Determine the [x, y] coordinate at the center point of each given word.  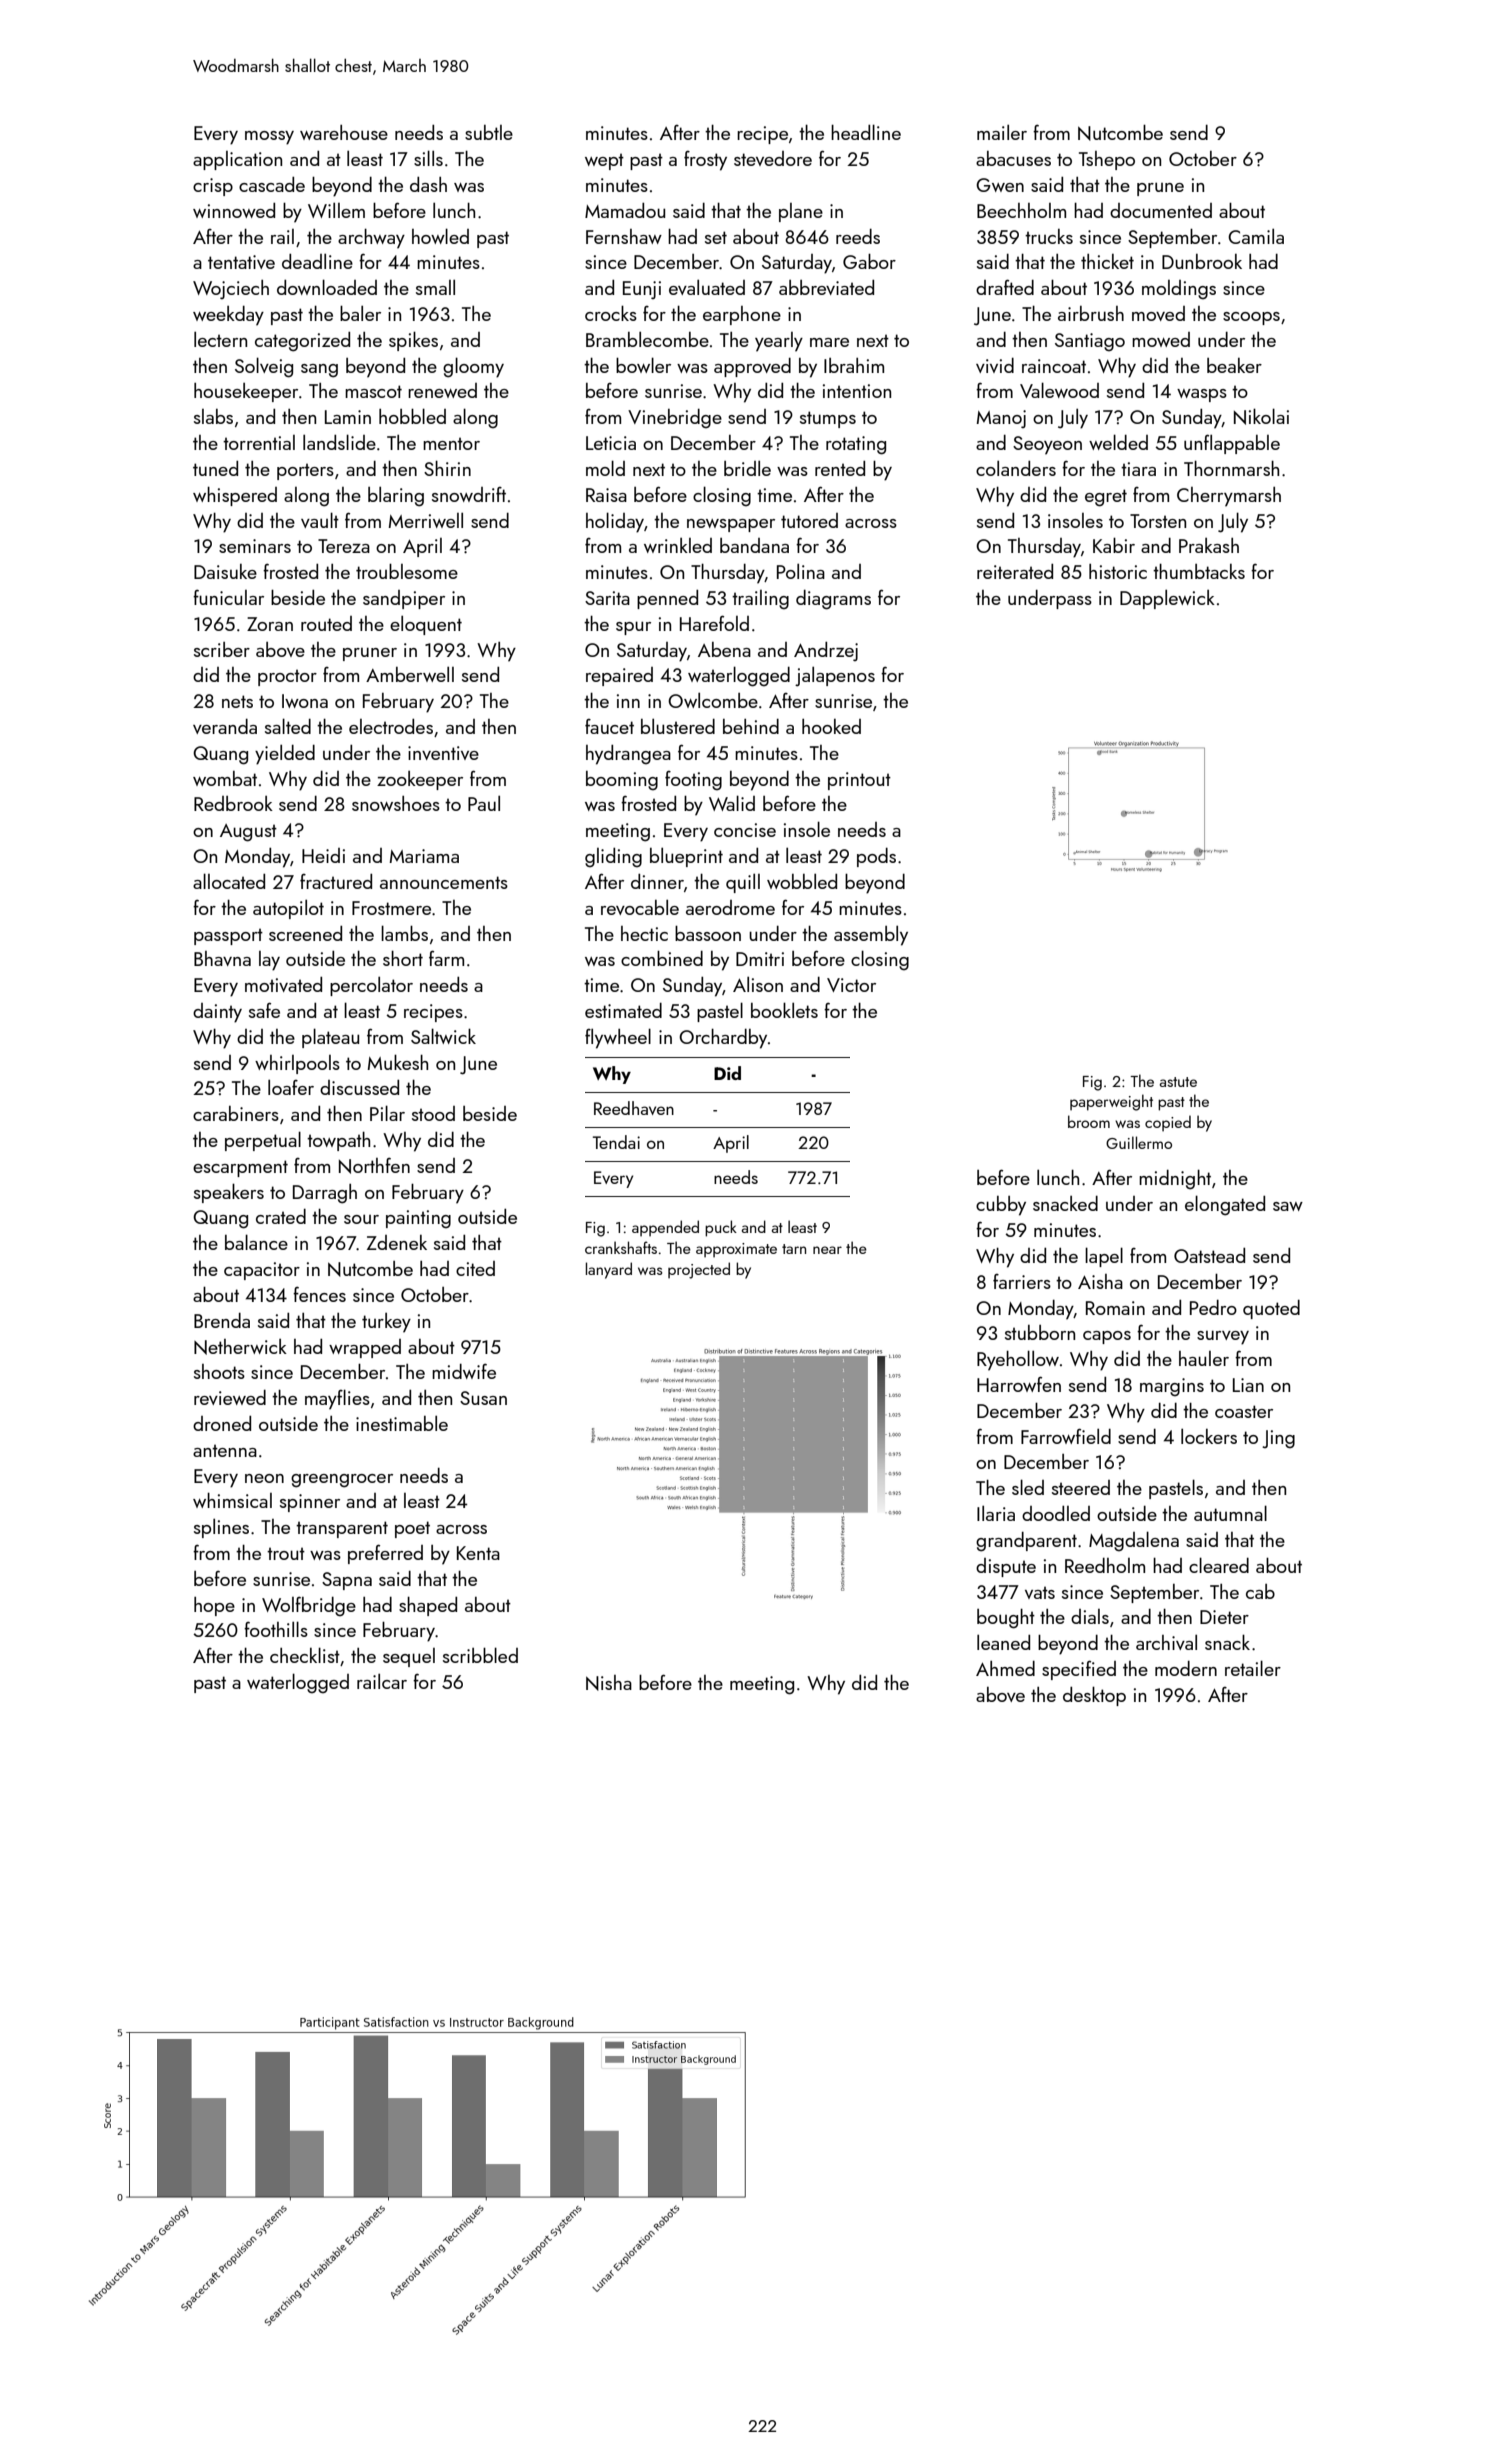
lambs [404, 933]
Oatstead [1209, 1255]
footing [693, 781]
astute [1178, 1082]
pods [876, 857]
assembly [871, 935]
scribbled [480, 1655]
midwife [464, 1371]
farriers [1022, 1281]
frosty [705, 161]
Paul [484, 803]
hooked [831, 726]
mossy [269, 138]
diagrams [833, 600]
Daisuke [225, 571]
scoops [1251, 318]
